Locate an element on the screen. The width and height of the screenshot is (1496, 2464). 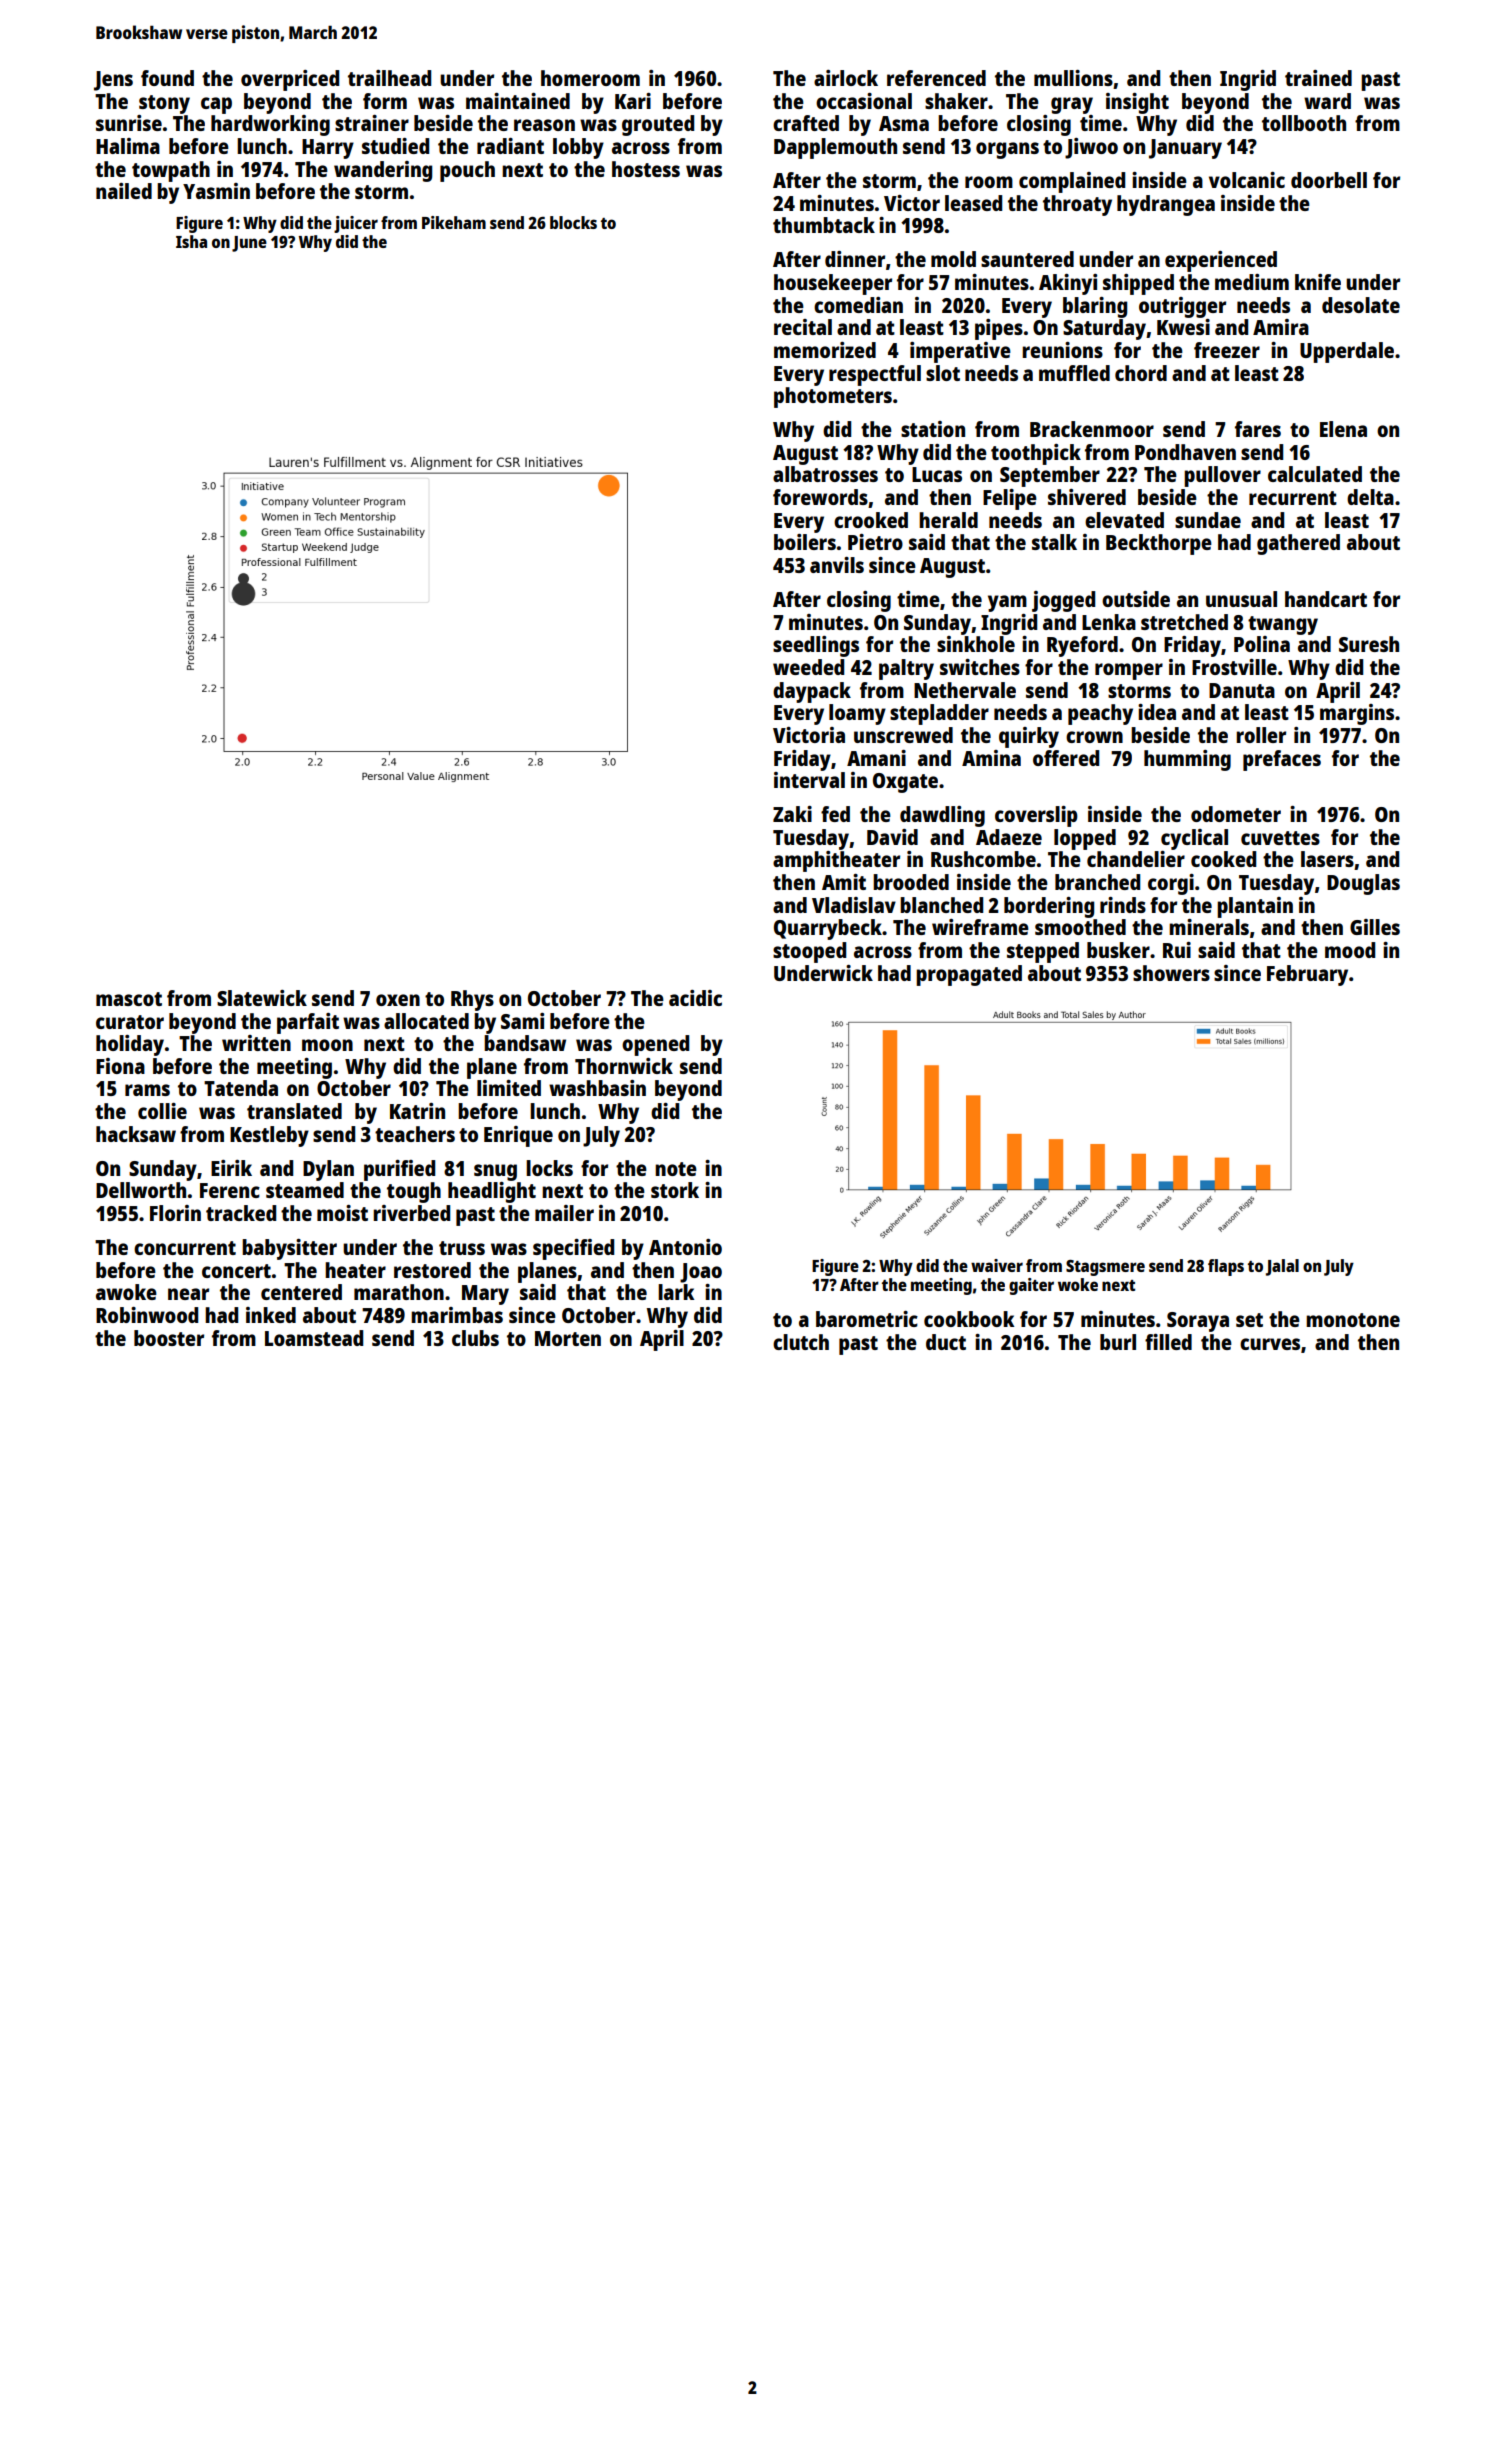
occasional is located at coordinates (864, 101).
